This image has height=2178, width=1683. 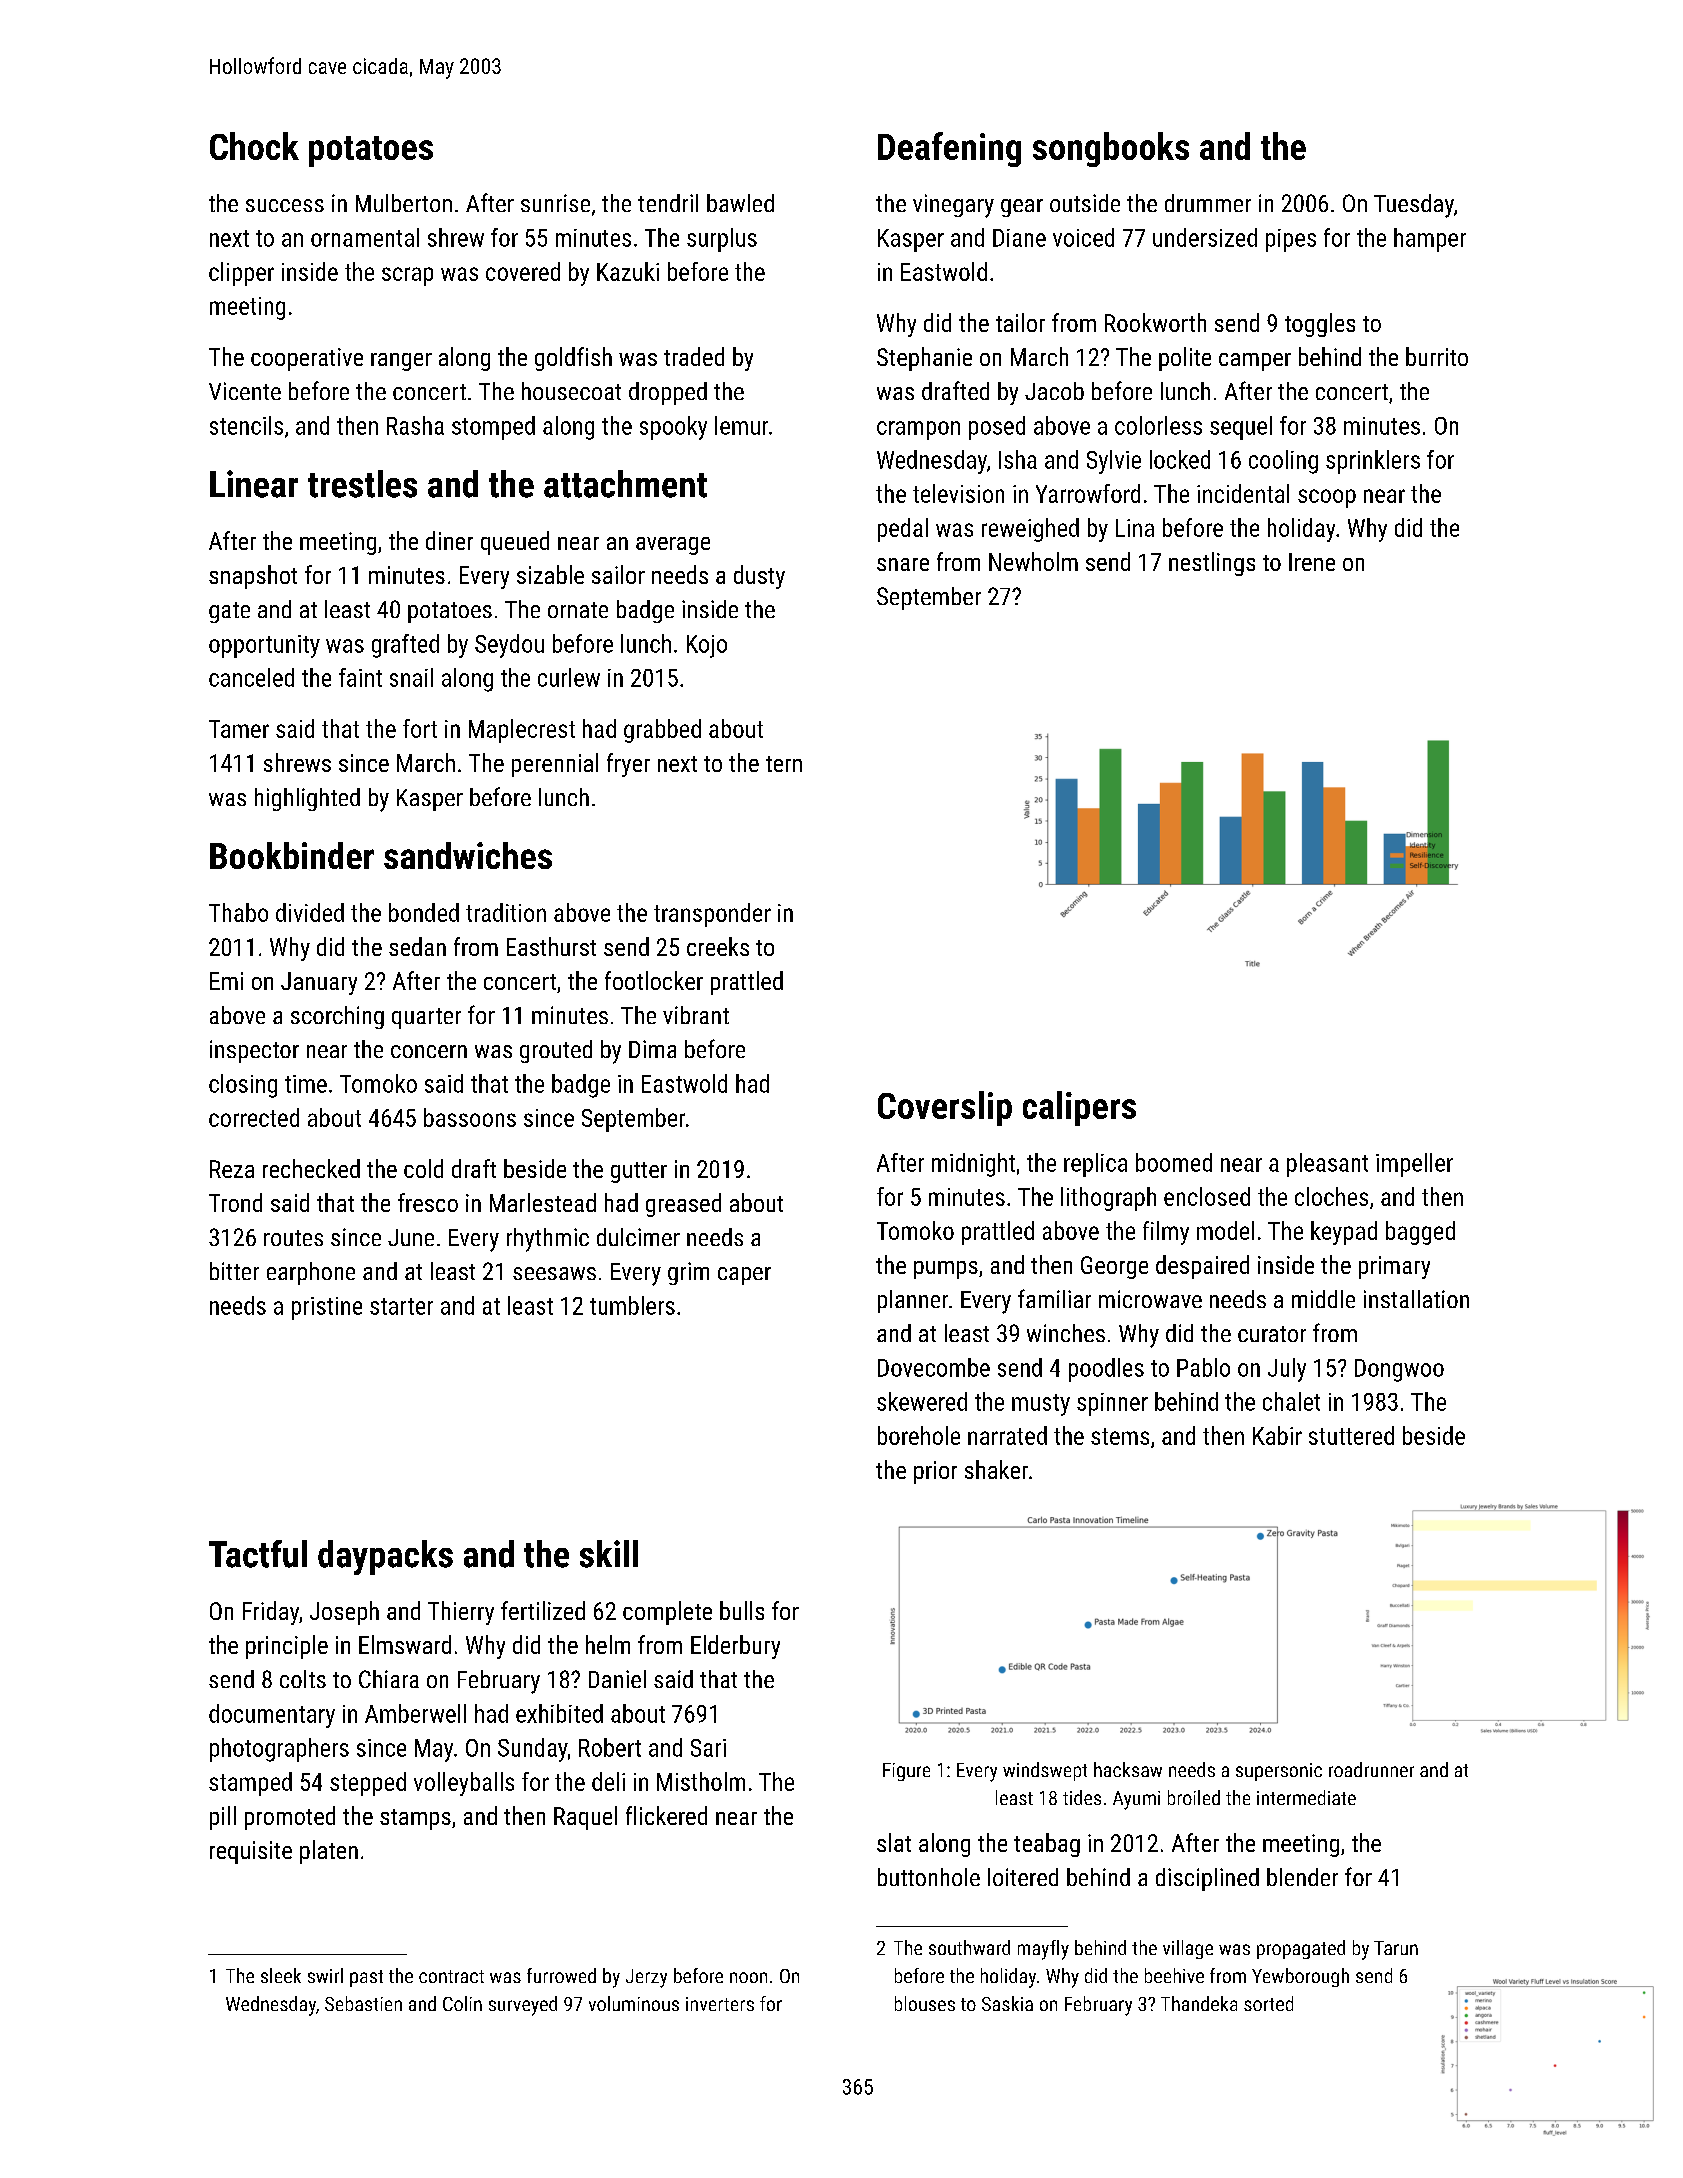 I want to click on pleasant, so click(x=1327, y=1165).
